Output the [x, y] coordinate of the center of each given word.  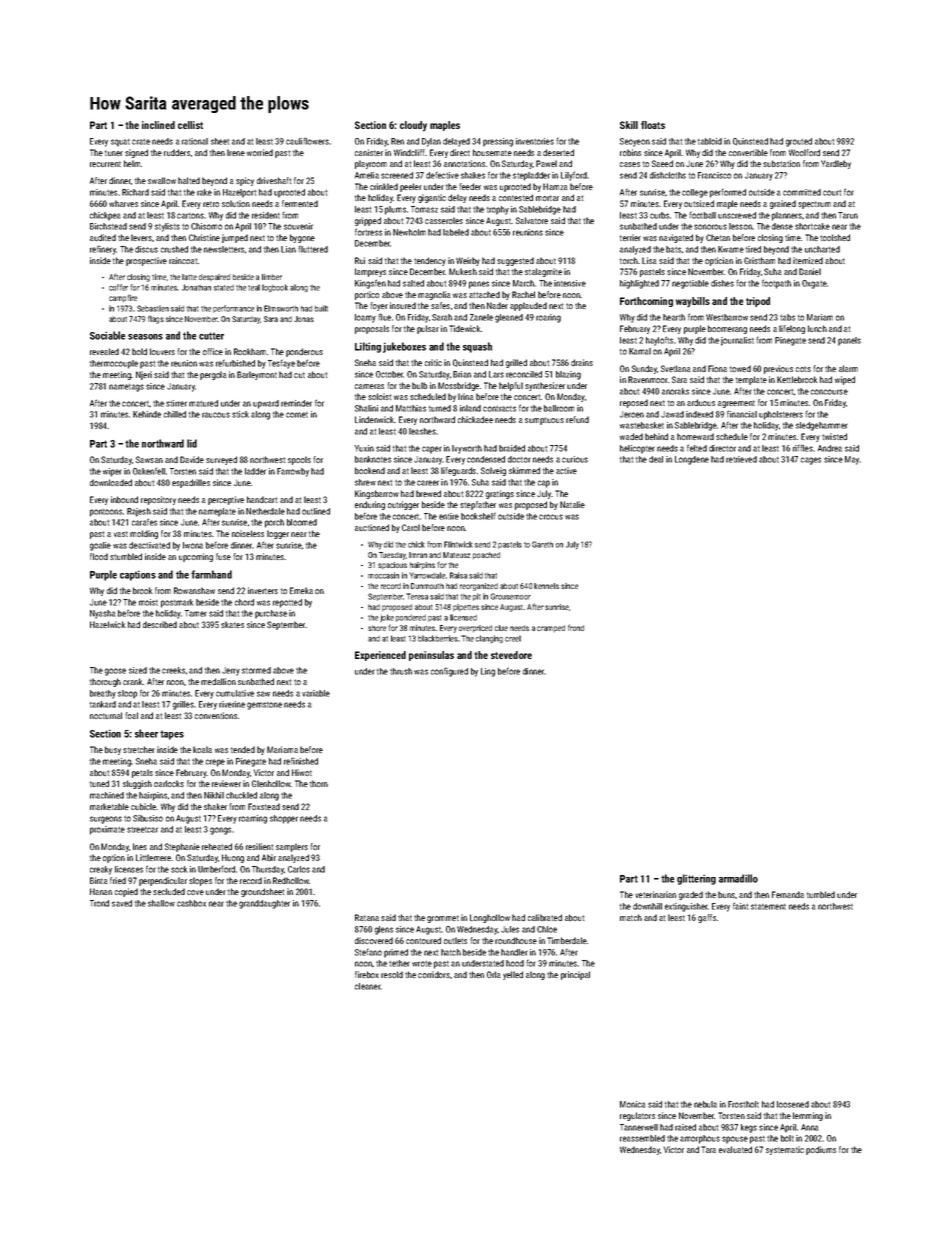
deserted [558, 152]
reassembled [642, 1138]
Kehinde [147, 414]
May [852, 460]
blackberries [438, 638]
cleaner [368, 986]
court [832, 193]
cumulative [235, 693]
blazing [568, 375]
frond [576, 627]
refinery [103, 250]
